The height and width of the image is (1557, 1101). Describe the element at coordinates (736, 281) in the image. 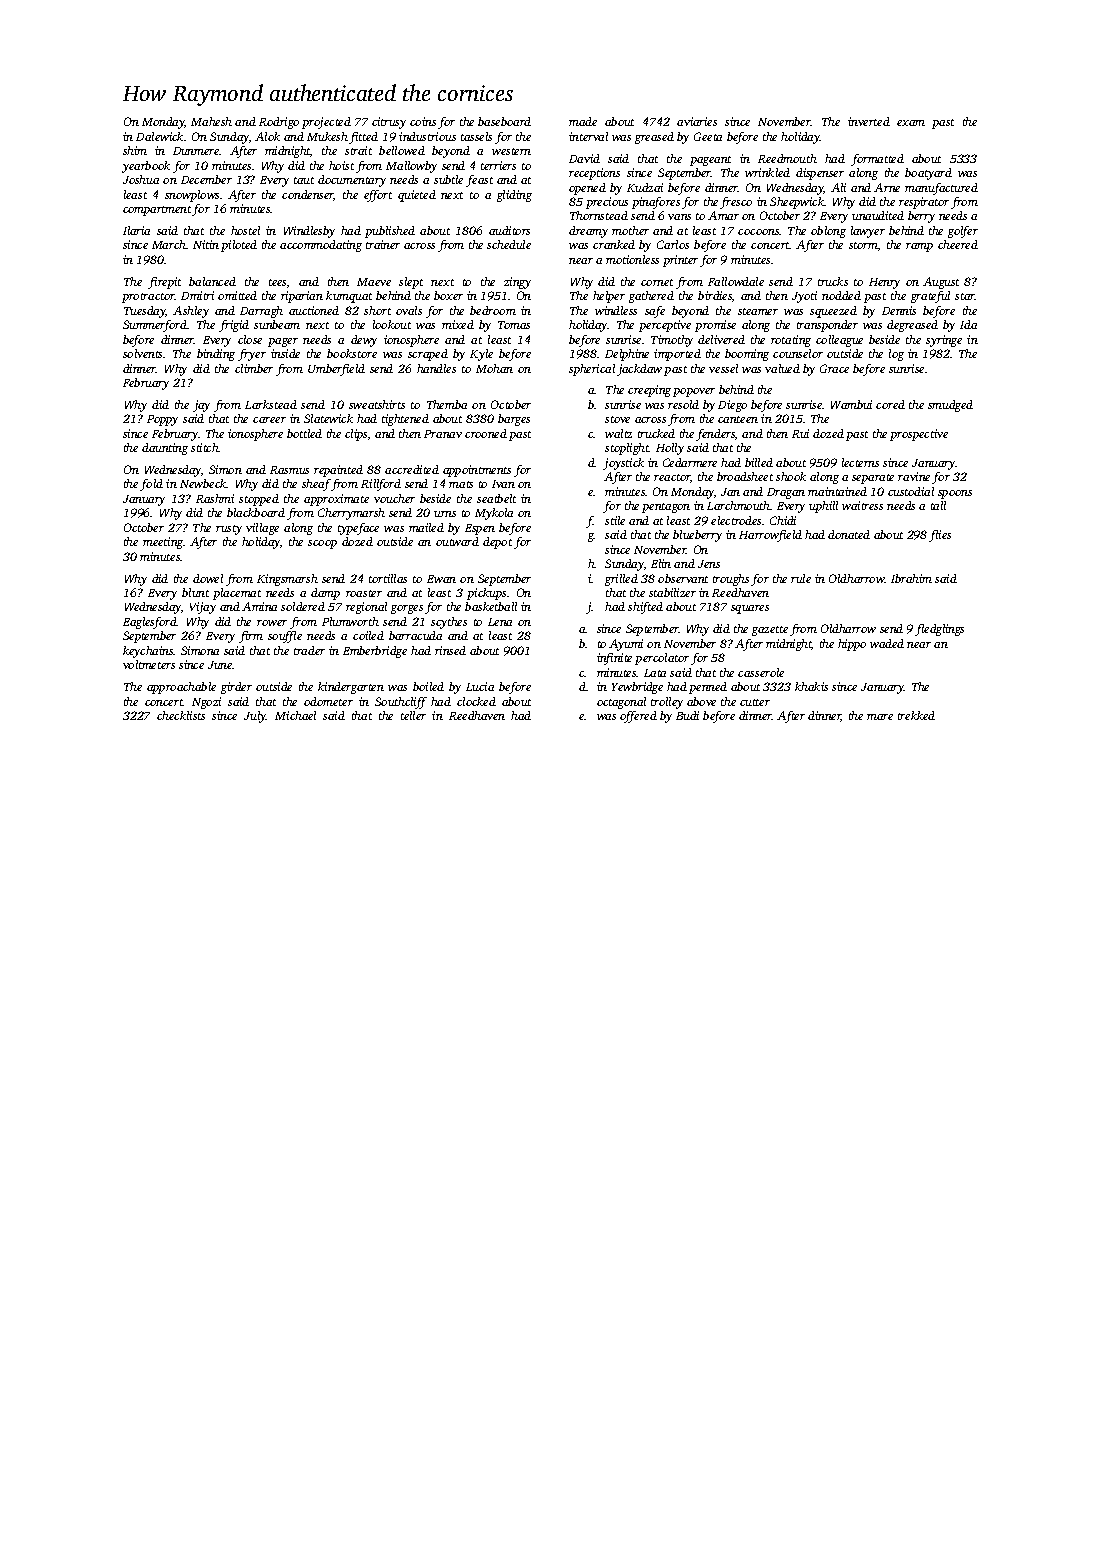

I see `Fallowdale` at that location.
